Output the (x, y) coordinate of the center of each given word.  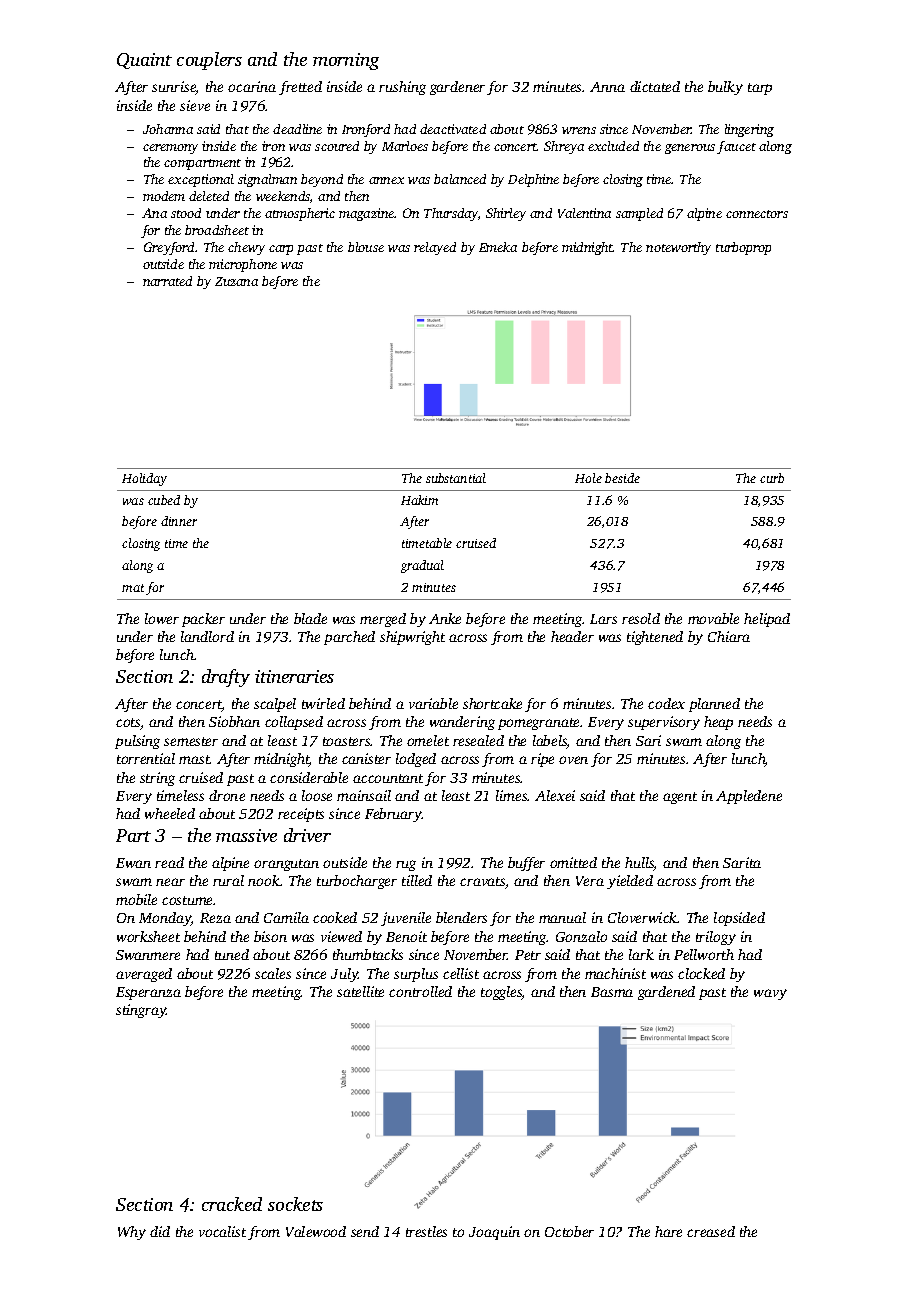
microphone (243, 265)
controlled (420, 991)
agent (680, 798)
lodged (416, 760)
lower (162, 618)
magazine (367, 214)
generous (690, 149)
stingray (141, 1011)
